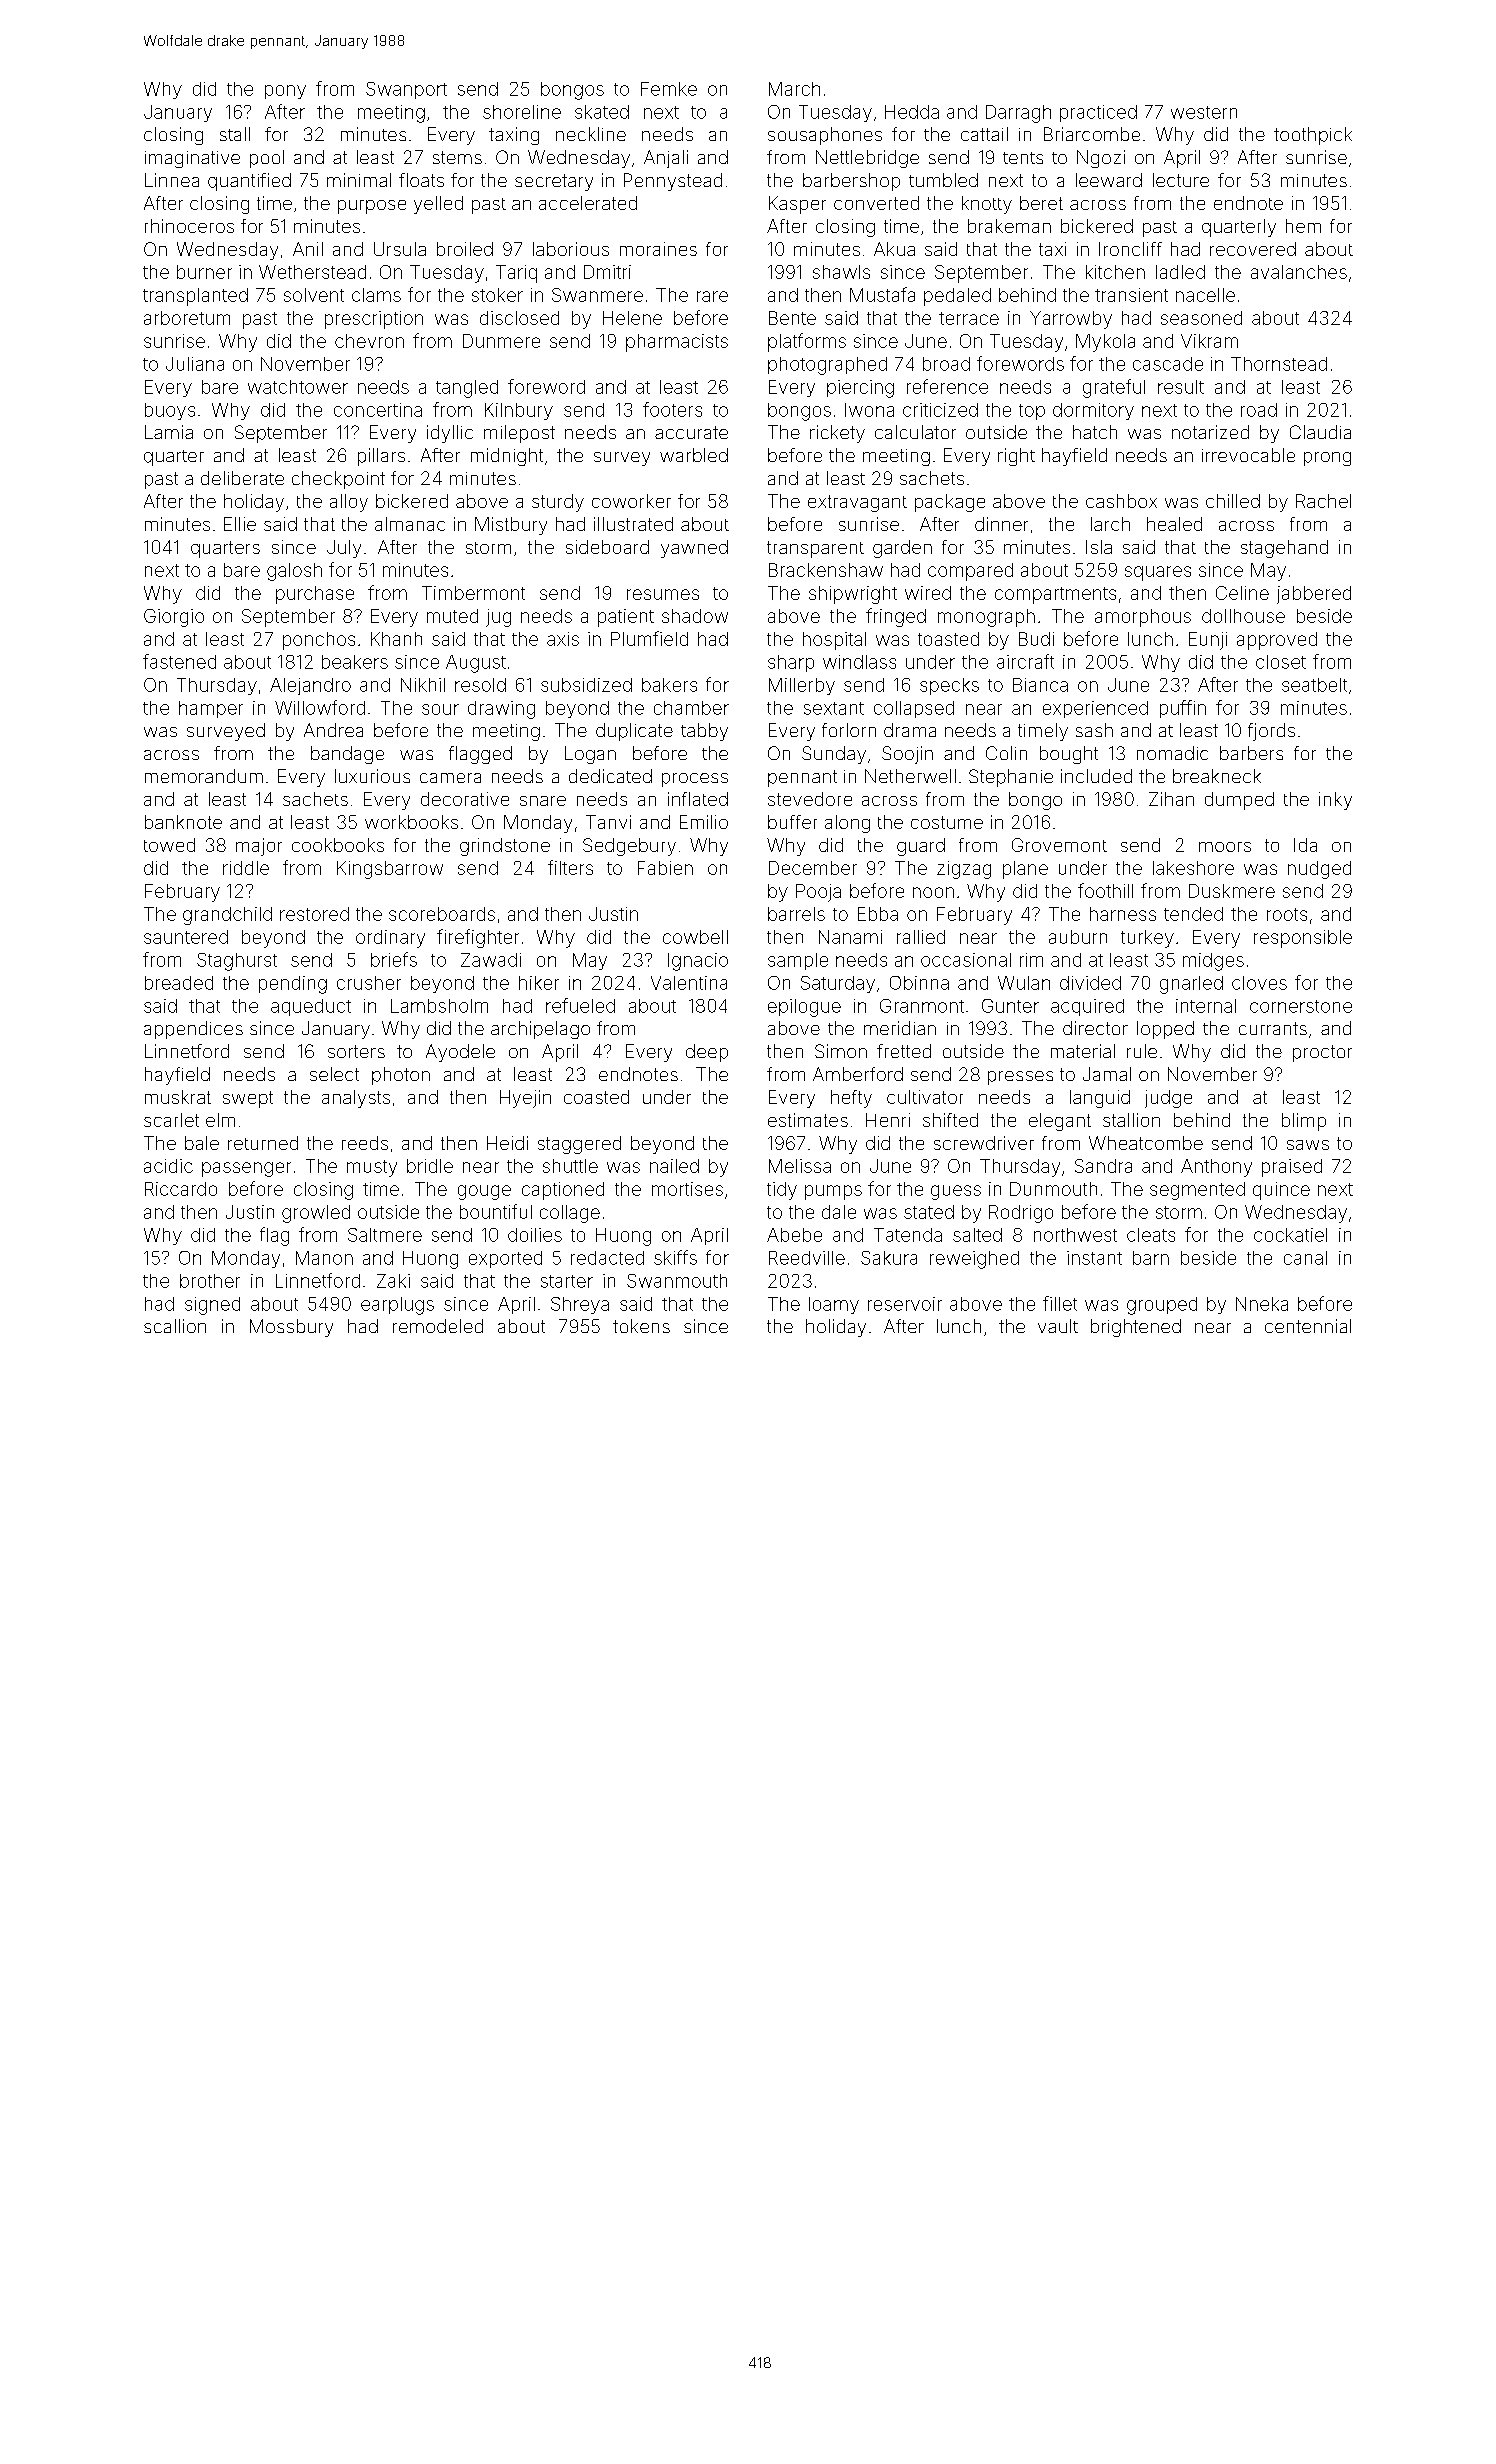  Describe the element at coordinates (1069, 755) in the image. I see `bought` at that location.
